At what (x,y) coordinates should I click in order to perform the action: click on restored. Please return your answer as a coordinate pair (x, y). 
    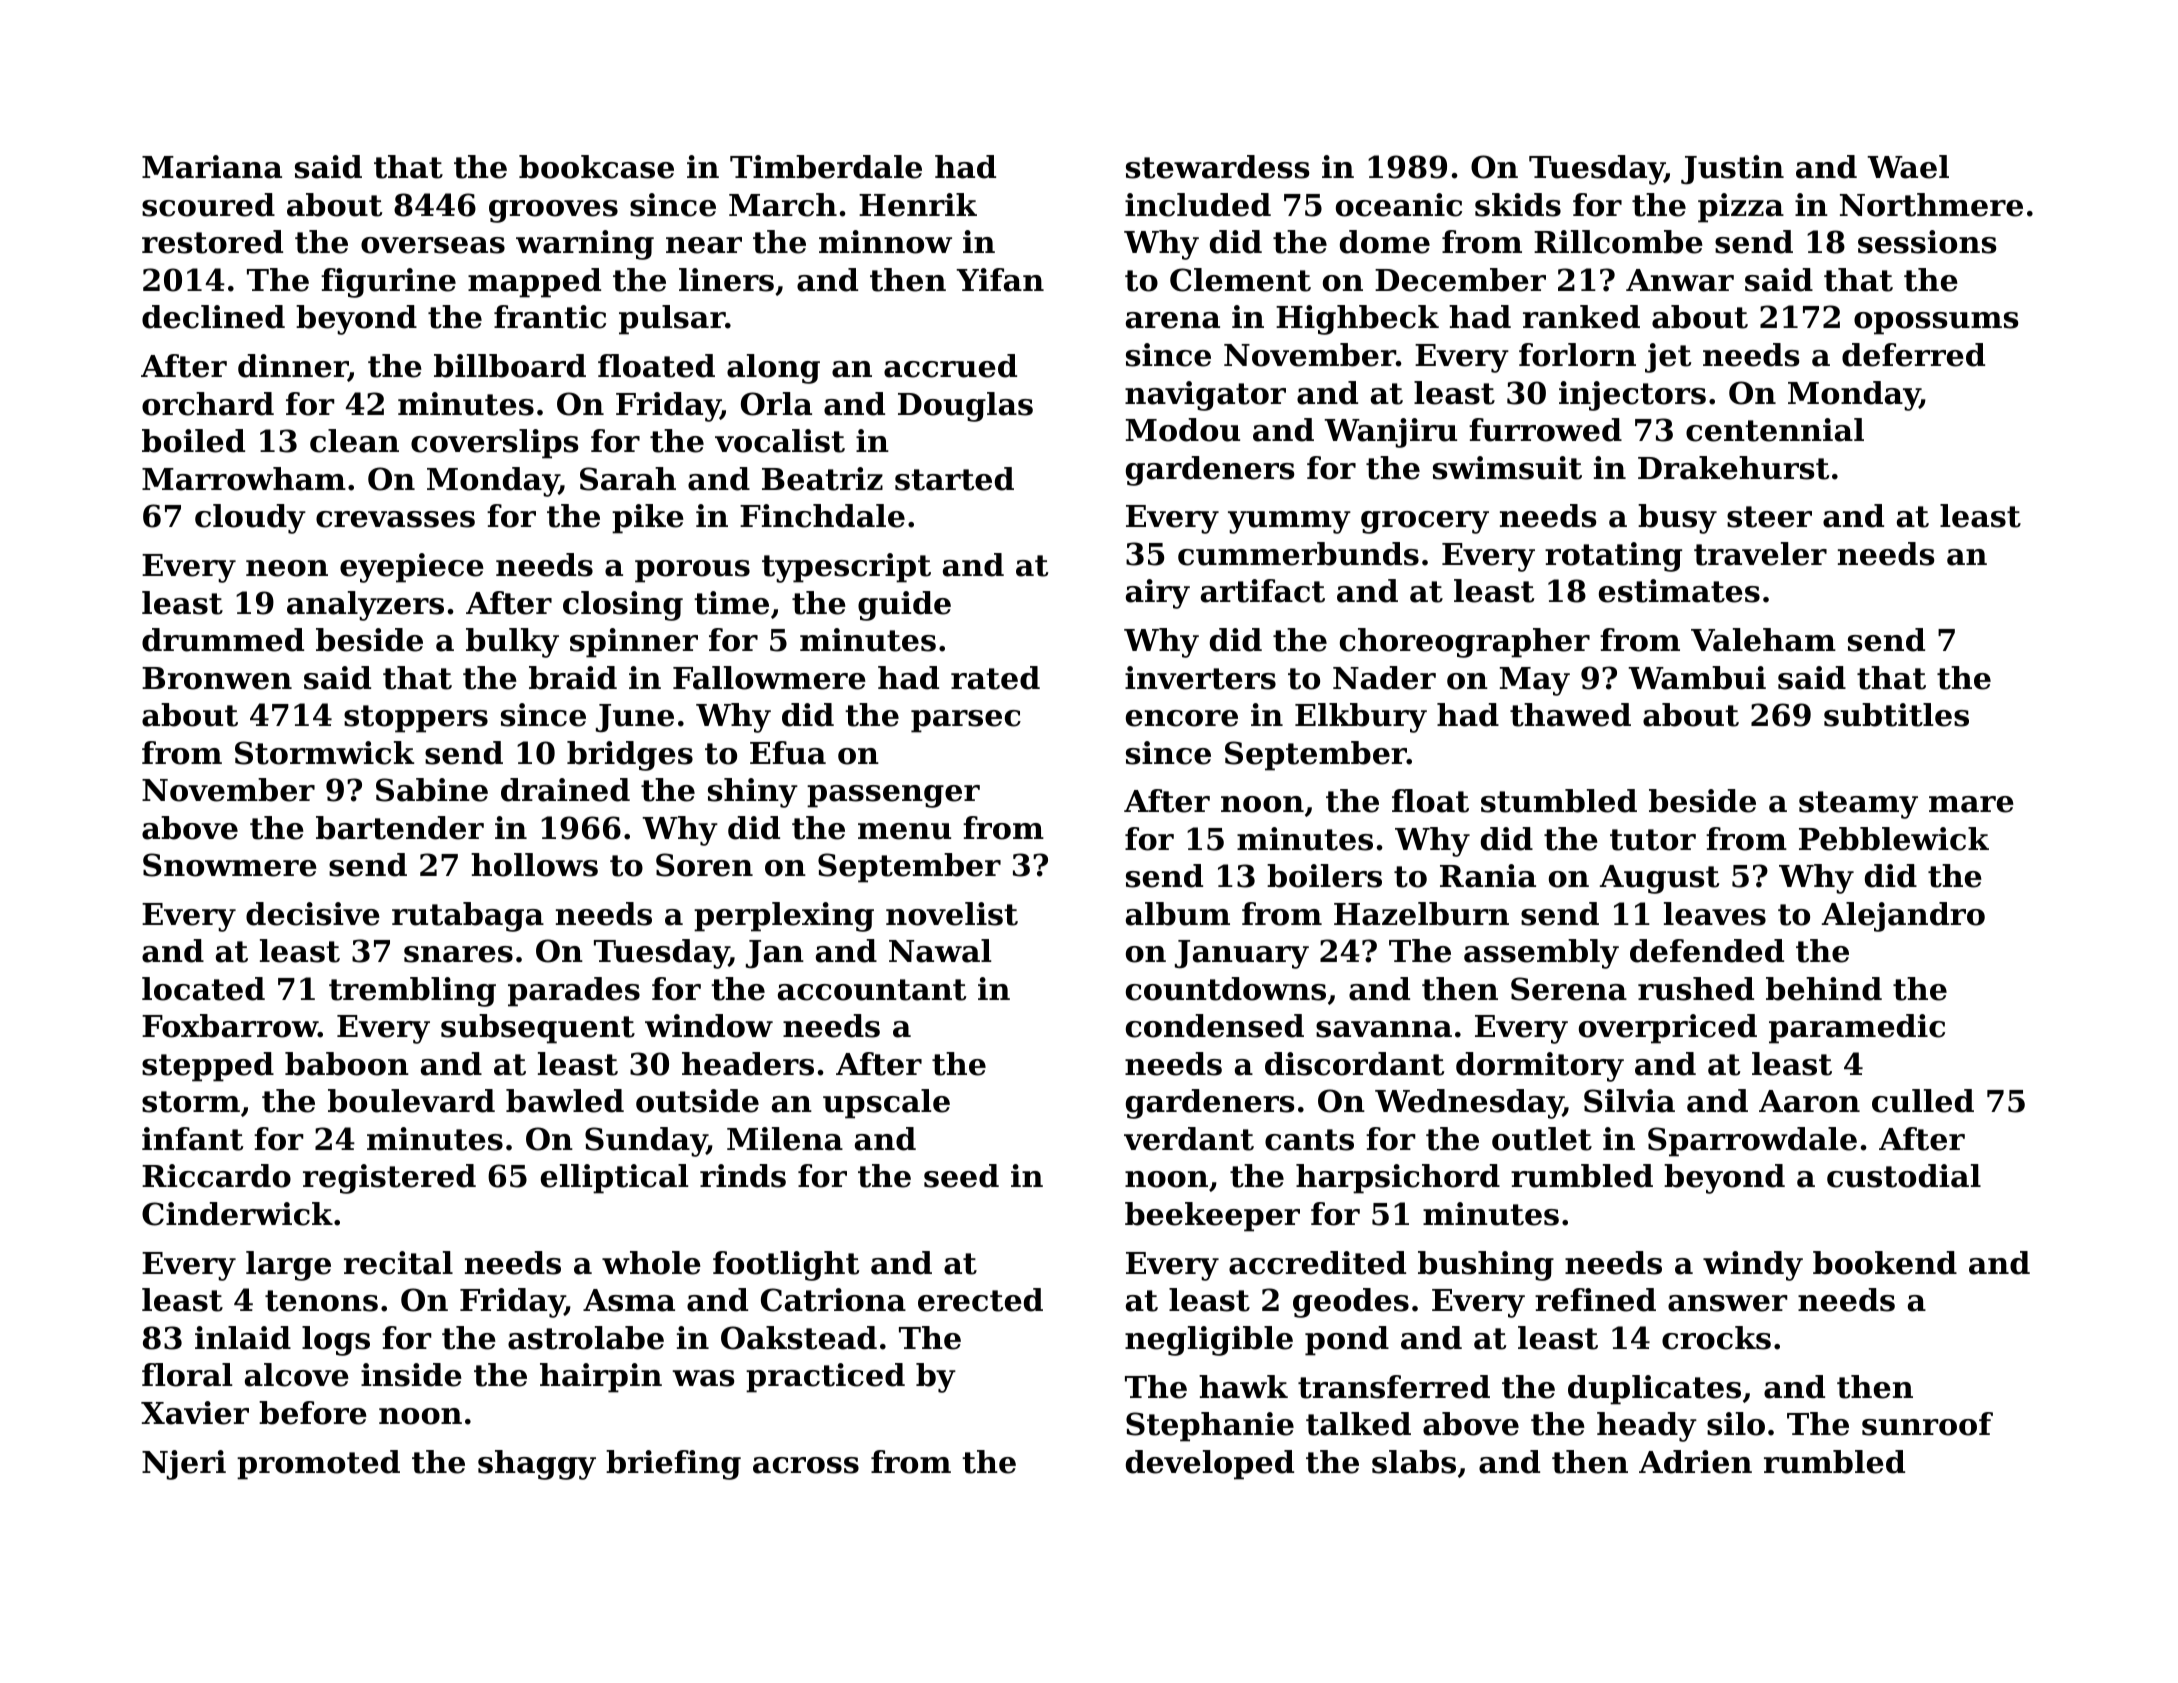
    Looking at the image, I should click on (212, 242).
